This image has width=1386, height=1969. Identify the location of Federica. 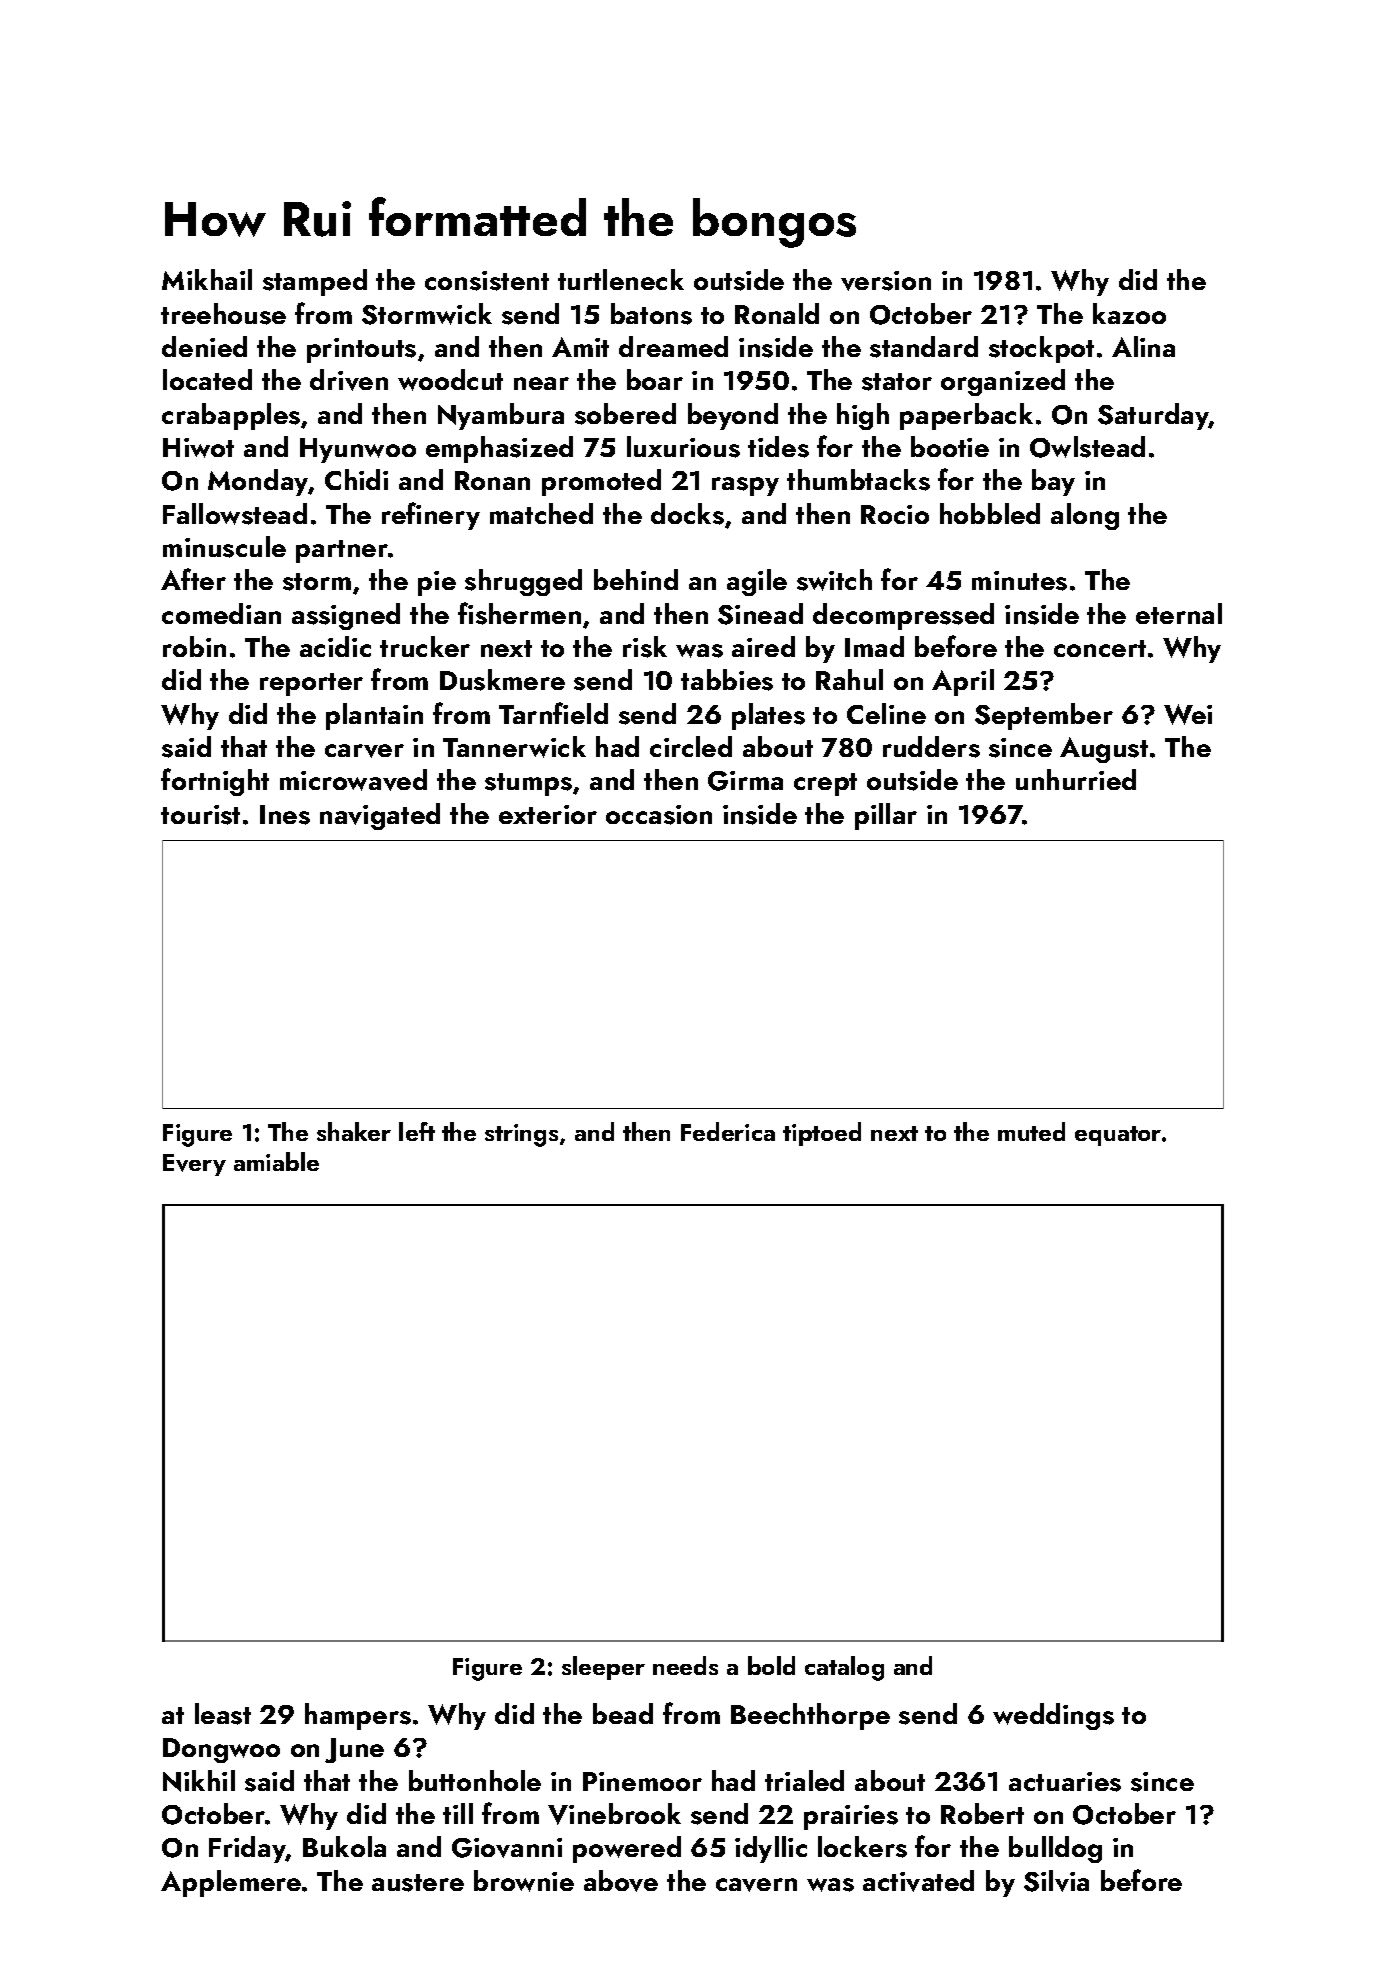
(728, 1131).
